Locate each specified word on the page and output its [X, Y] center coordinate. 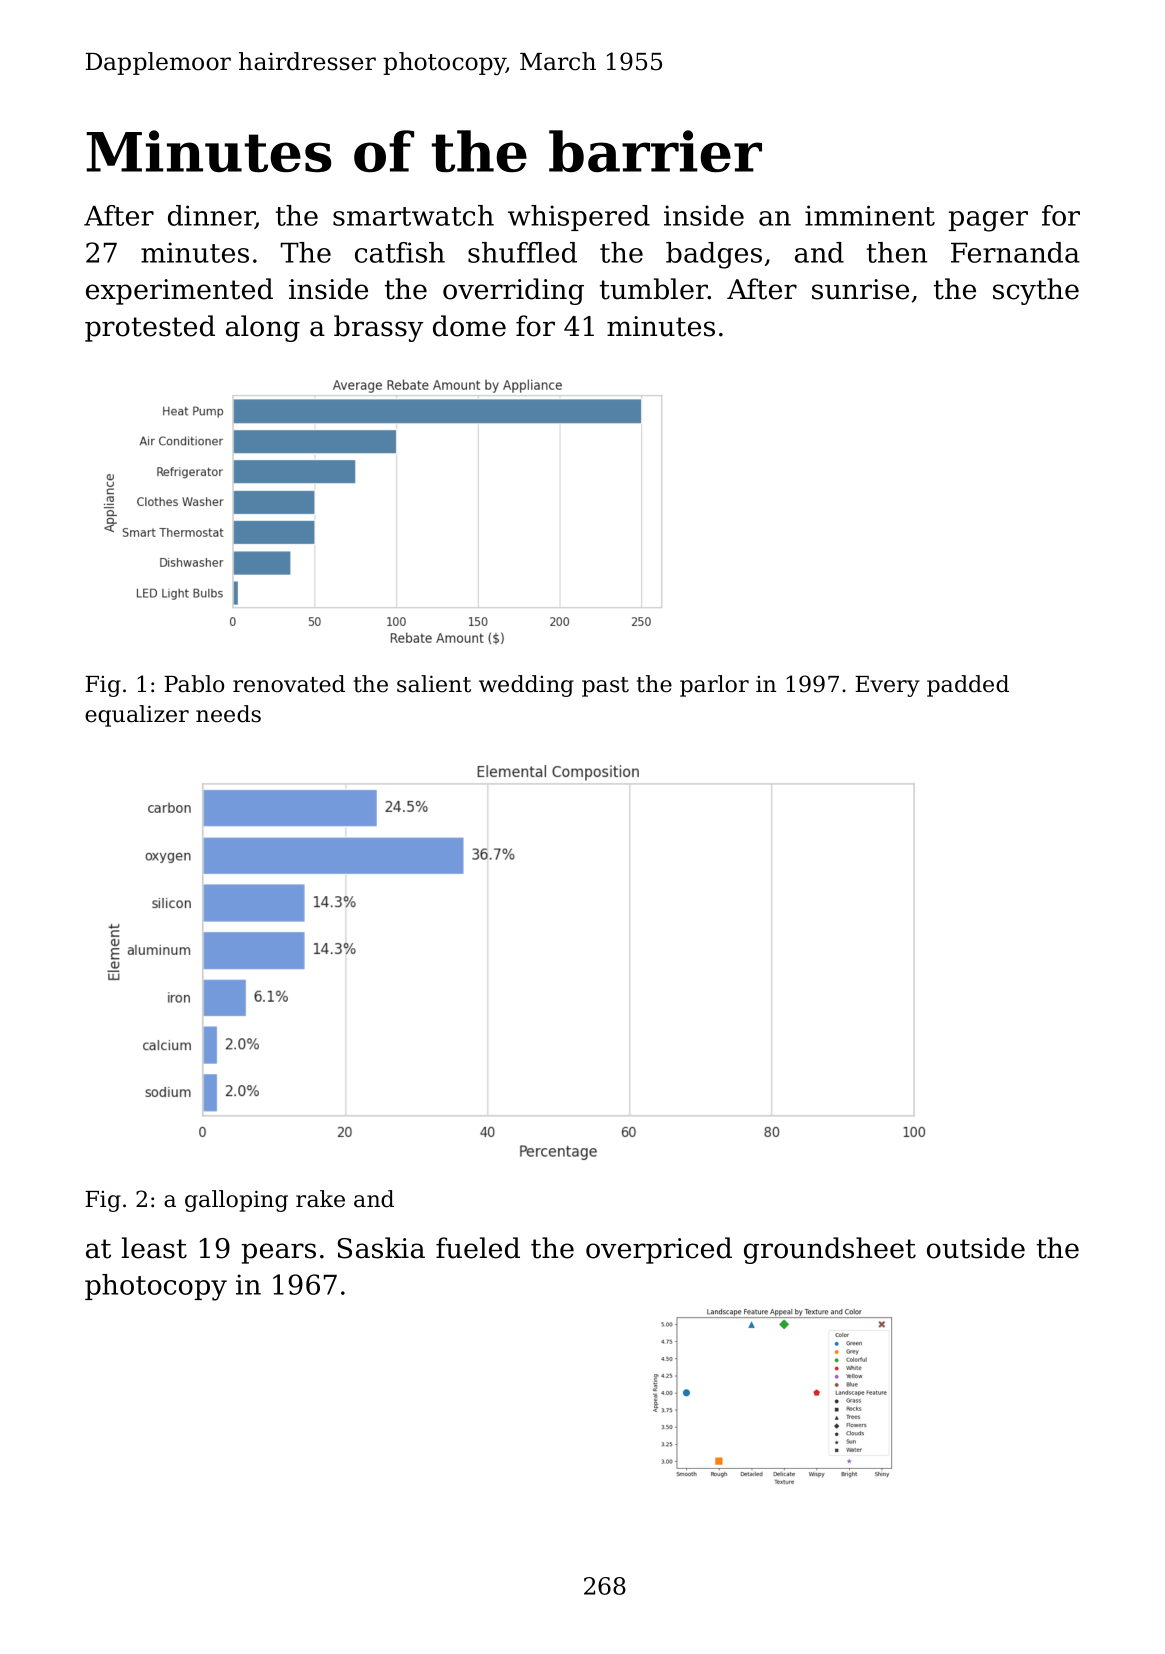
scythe [1036, 291]
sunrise [860, 289]
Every [887, 686]
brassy [378, 328]
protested [150, 328]
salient [434, 684]
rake [320, 1199]
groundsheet [830, 1250]
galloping [236, 1201]
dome [469, 326]
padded [968, 686]
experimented [179, 291]
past [605, 687]
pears [279, 1253]
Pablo [194, 684]
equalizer [137, 716]
